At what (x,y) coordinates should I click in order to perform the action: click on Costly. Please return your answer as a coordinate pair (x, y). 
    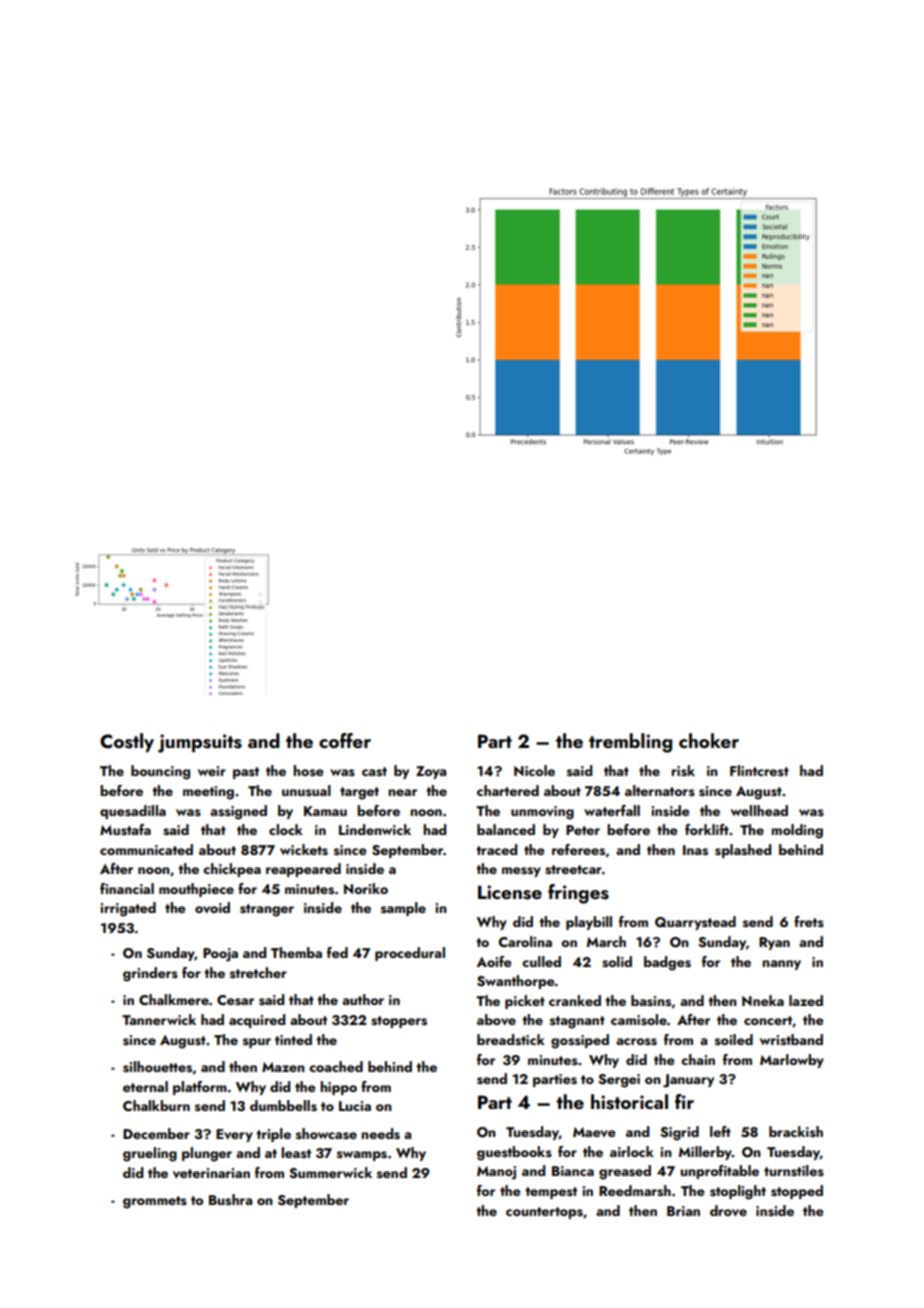
    Looking at the image, I should click on (127, 742).
